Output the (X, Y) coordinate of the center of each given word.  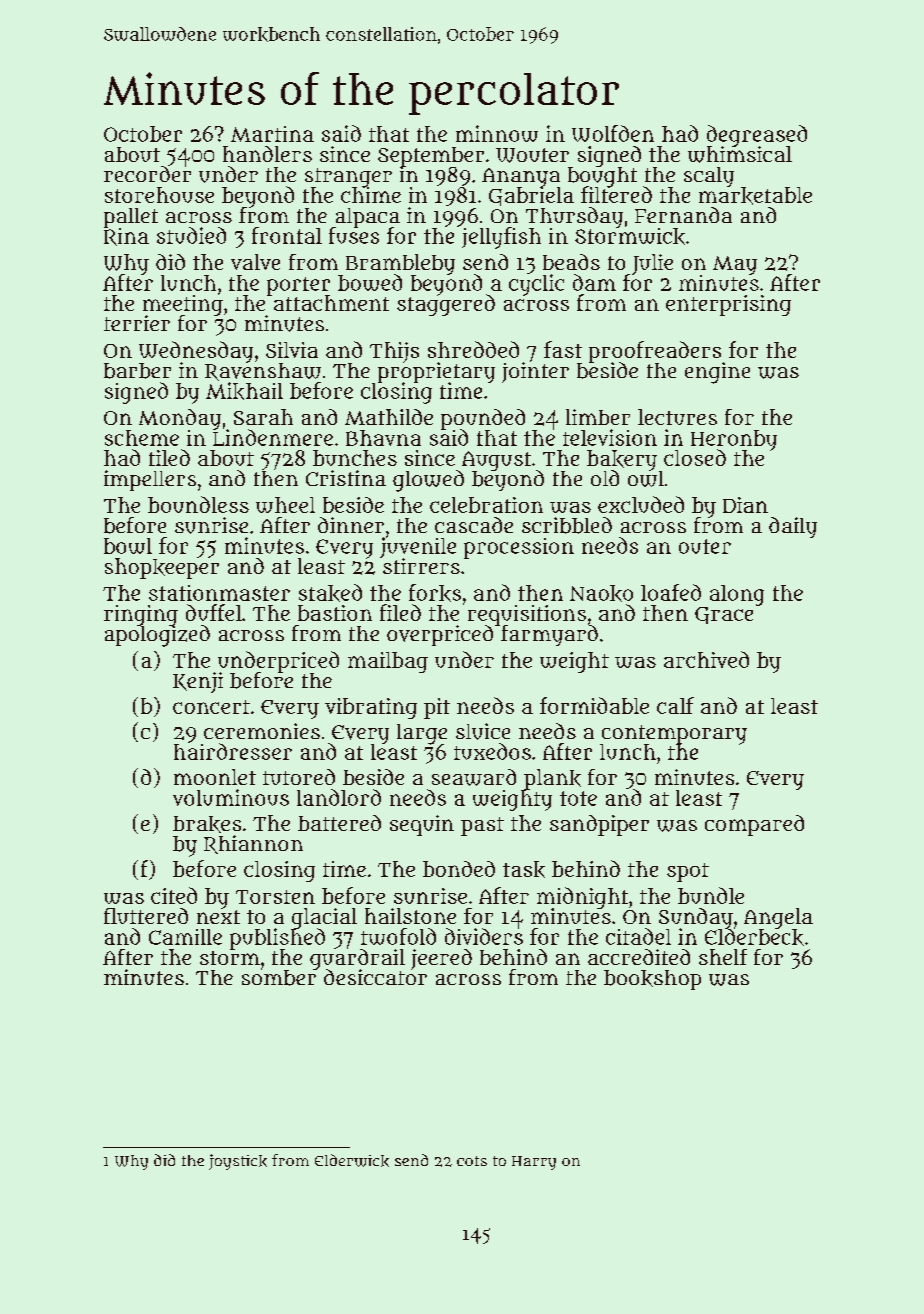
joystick (238, 1162)
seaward (474, 777)
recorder (147, 174)
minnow (497, 133)
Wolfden (613, 133)
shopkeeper (162, 568)
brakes (207, 824)
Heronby (734, 440)
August (496, 461)
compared (754, 825)
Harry (534, 1163)
